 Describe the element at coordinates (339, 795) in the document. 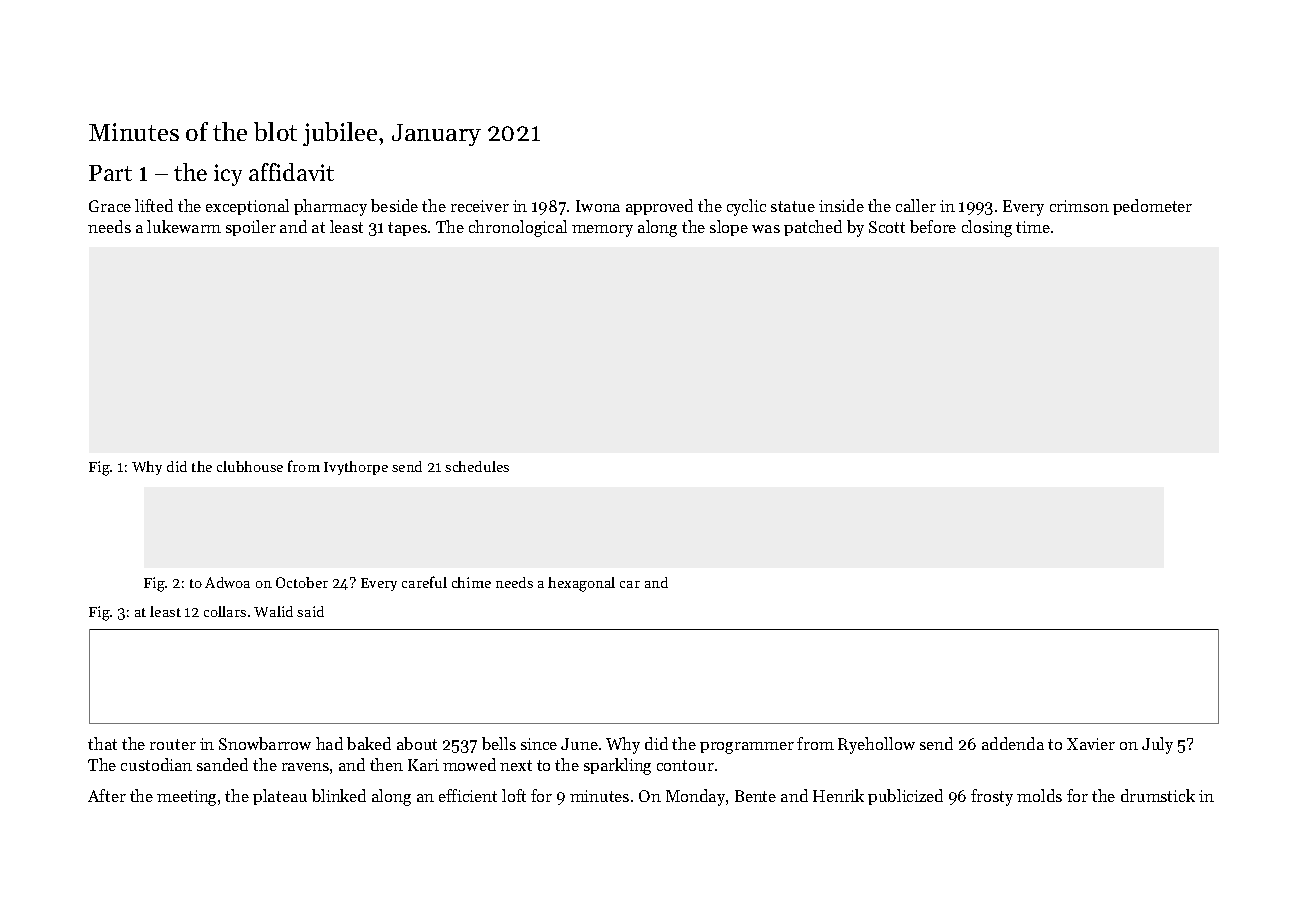

I see `blinked` at that location.
